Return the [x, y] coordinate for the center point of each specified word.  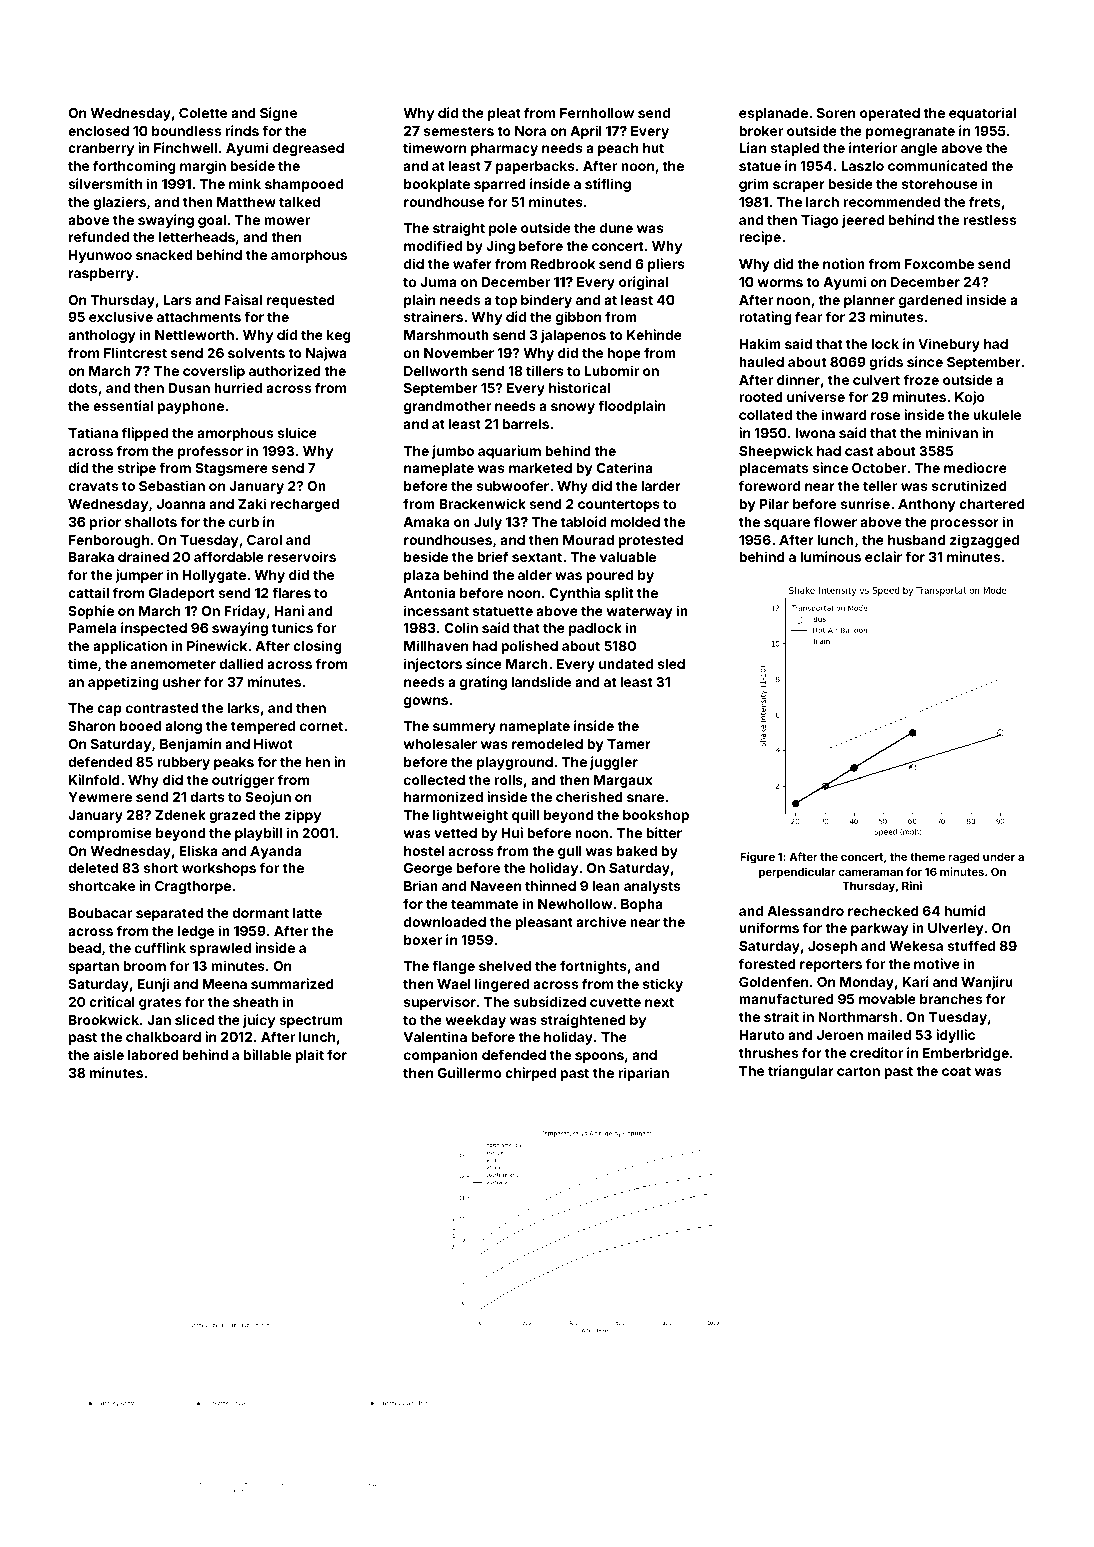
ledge [196, 932]
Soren [836, 113]
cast [859, 451]
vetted [455, 833]
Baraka [91, 557]
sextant [537, 557]
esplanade [773, 114]
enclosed [98, 131]
